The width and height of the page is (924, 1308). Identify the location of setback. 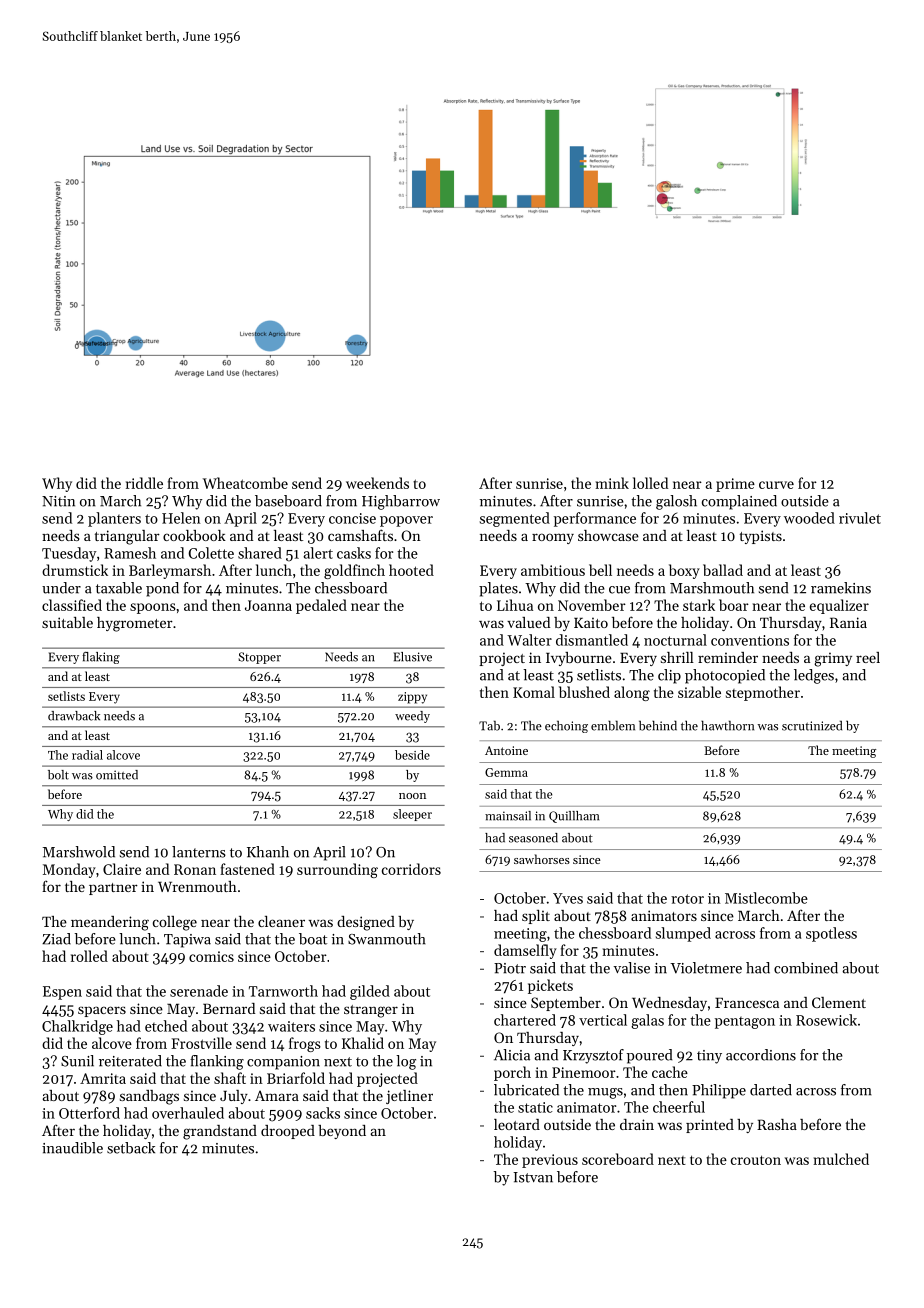
(131, 1148).
